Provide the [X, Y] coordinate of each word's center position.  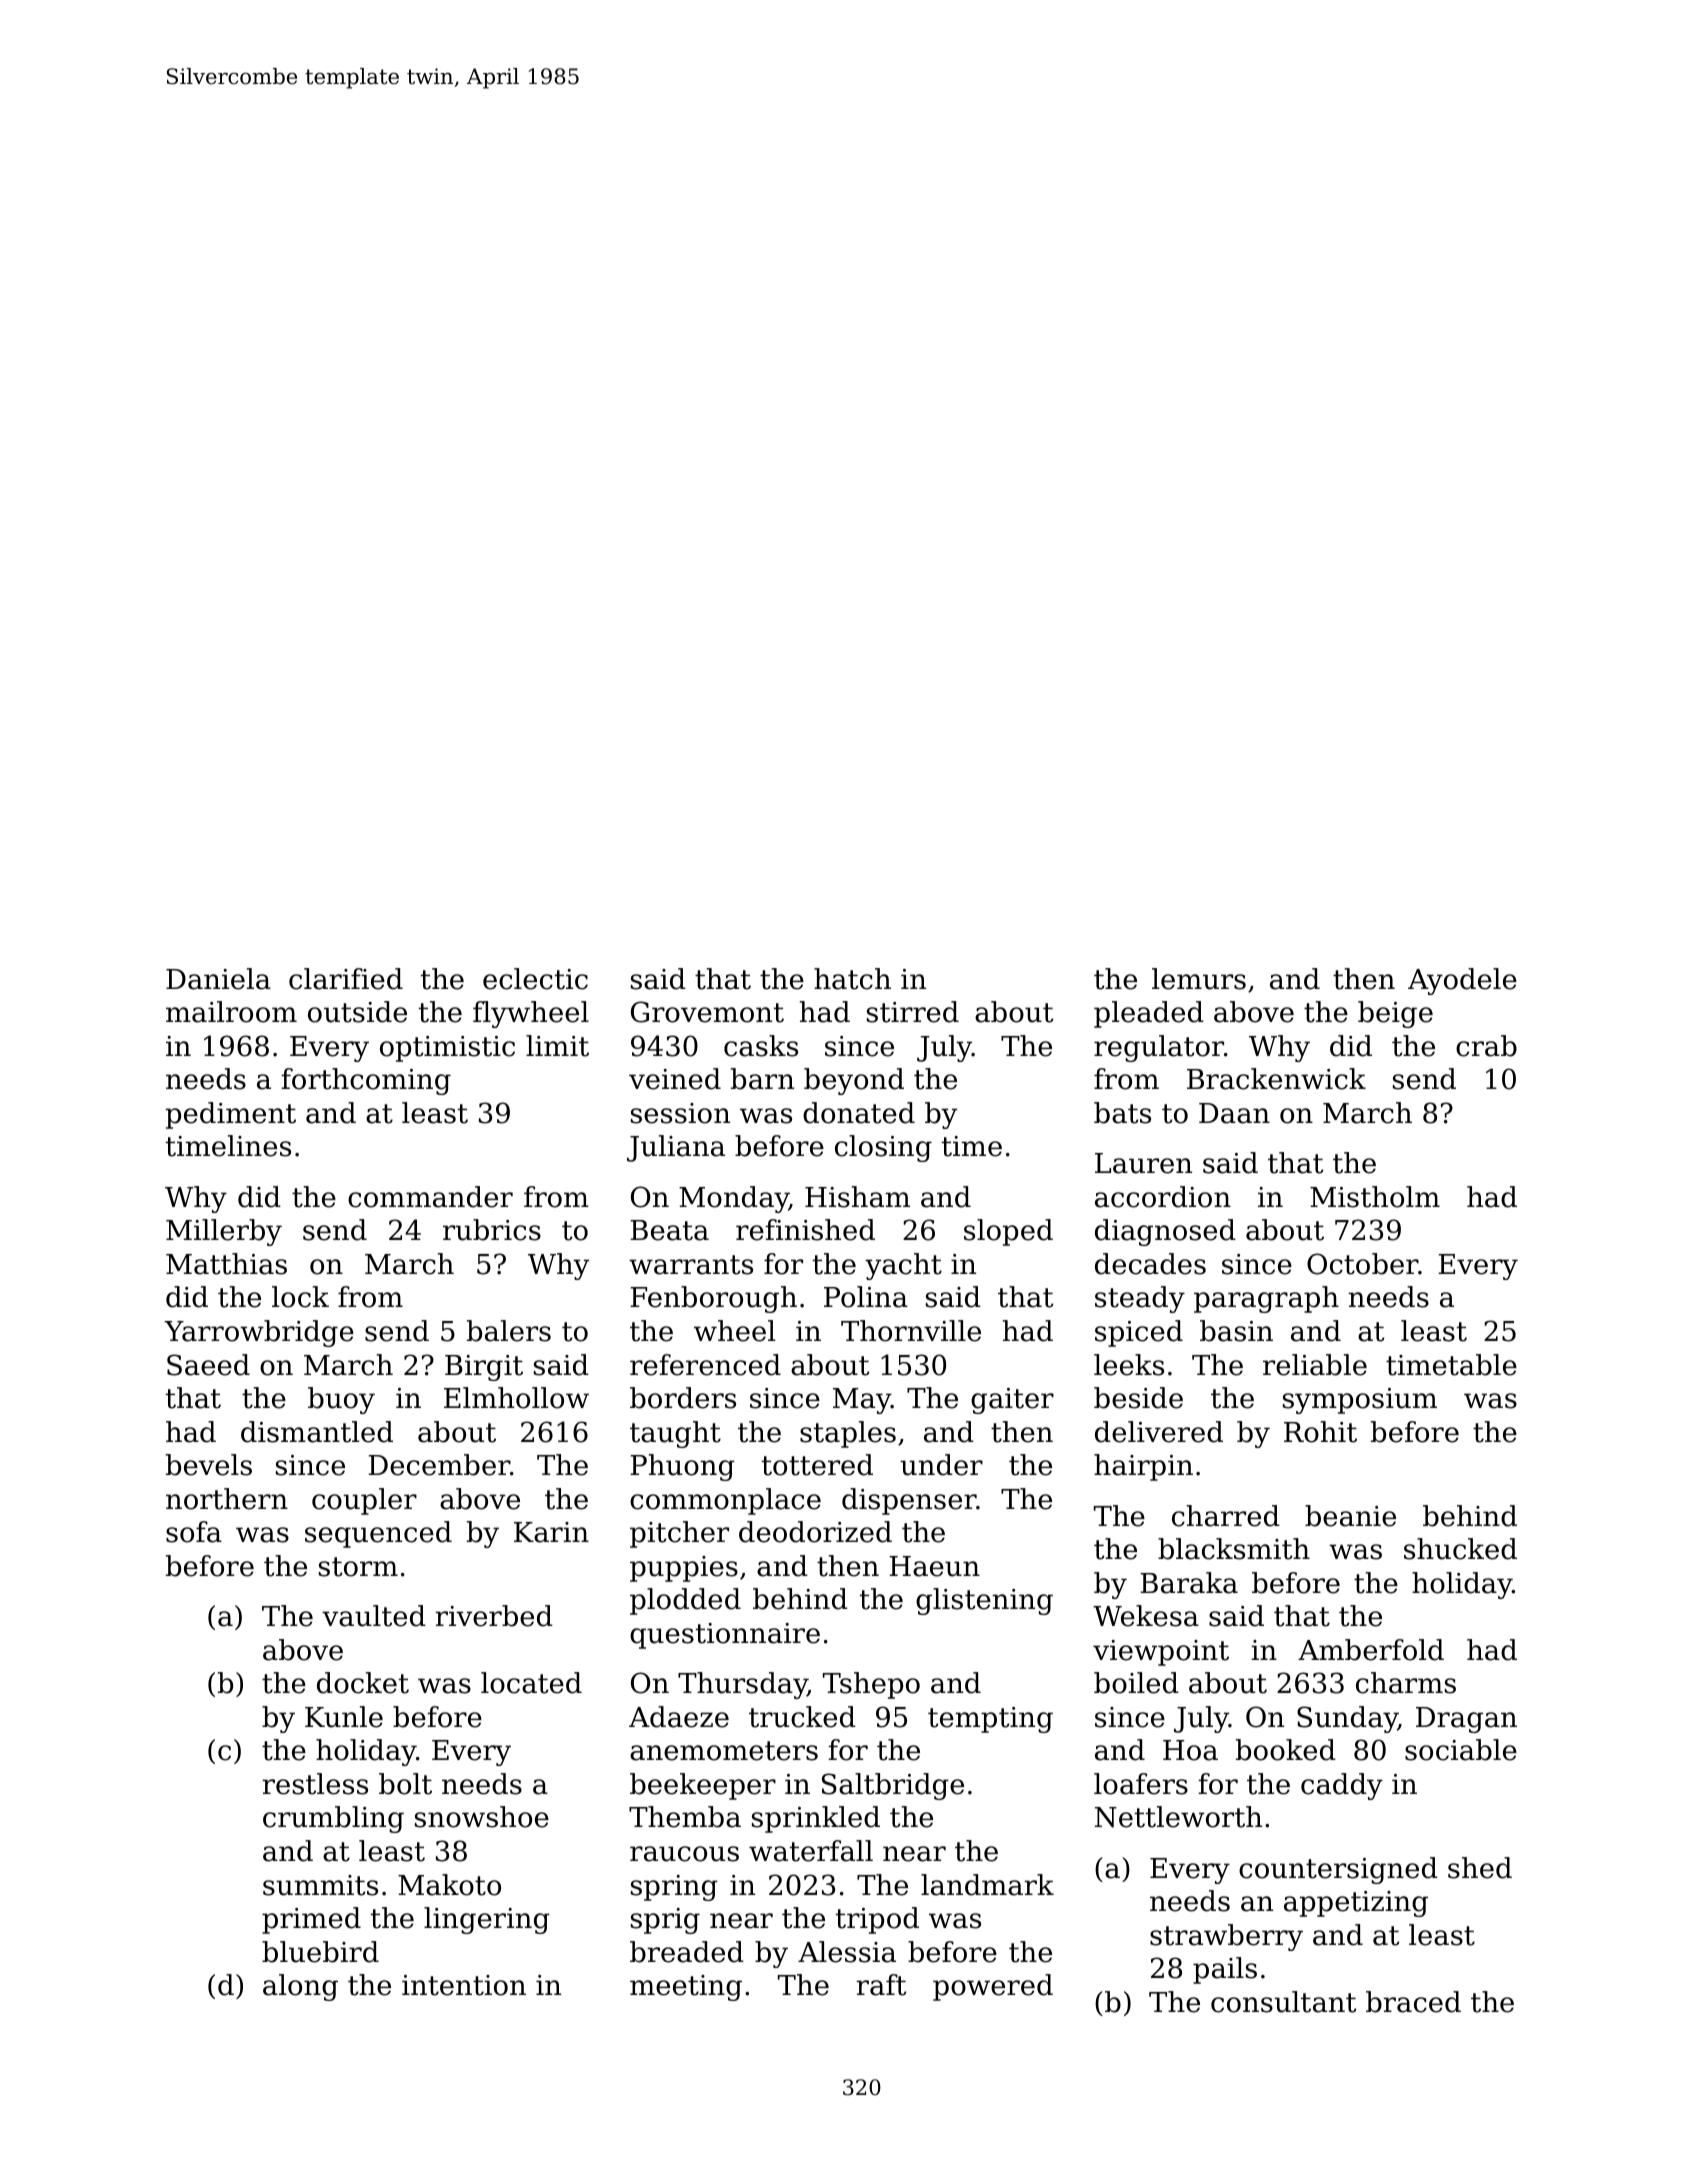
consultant [1283, 2002]
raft [881, 1985]
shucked [1460, 1549]
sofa [194, 1532]
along [300, 1987]
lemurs [1199, 979]
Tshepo [871, 1685]
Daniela [218, 979]
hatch [852, 979]
